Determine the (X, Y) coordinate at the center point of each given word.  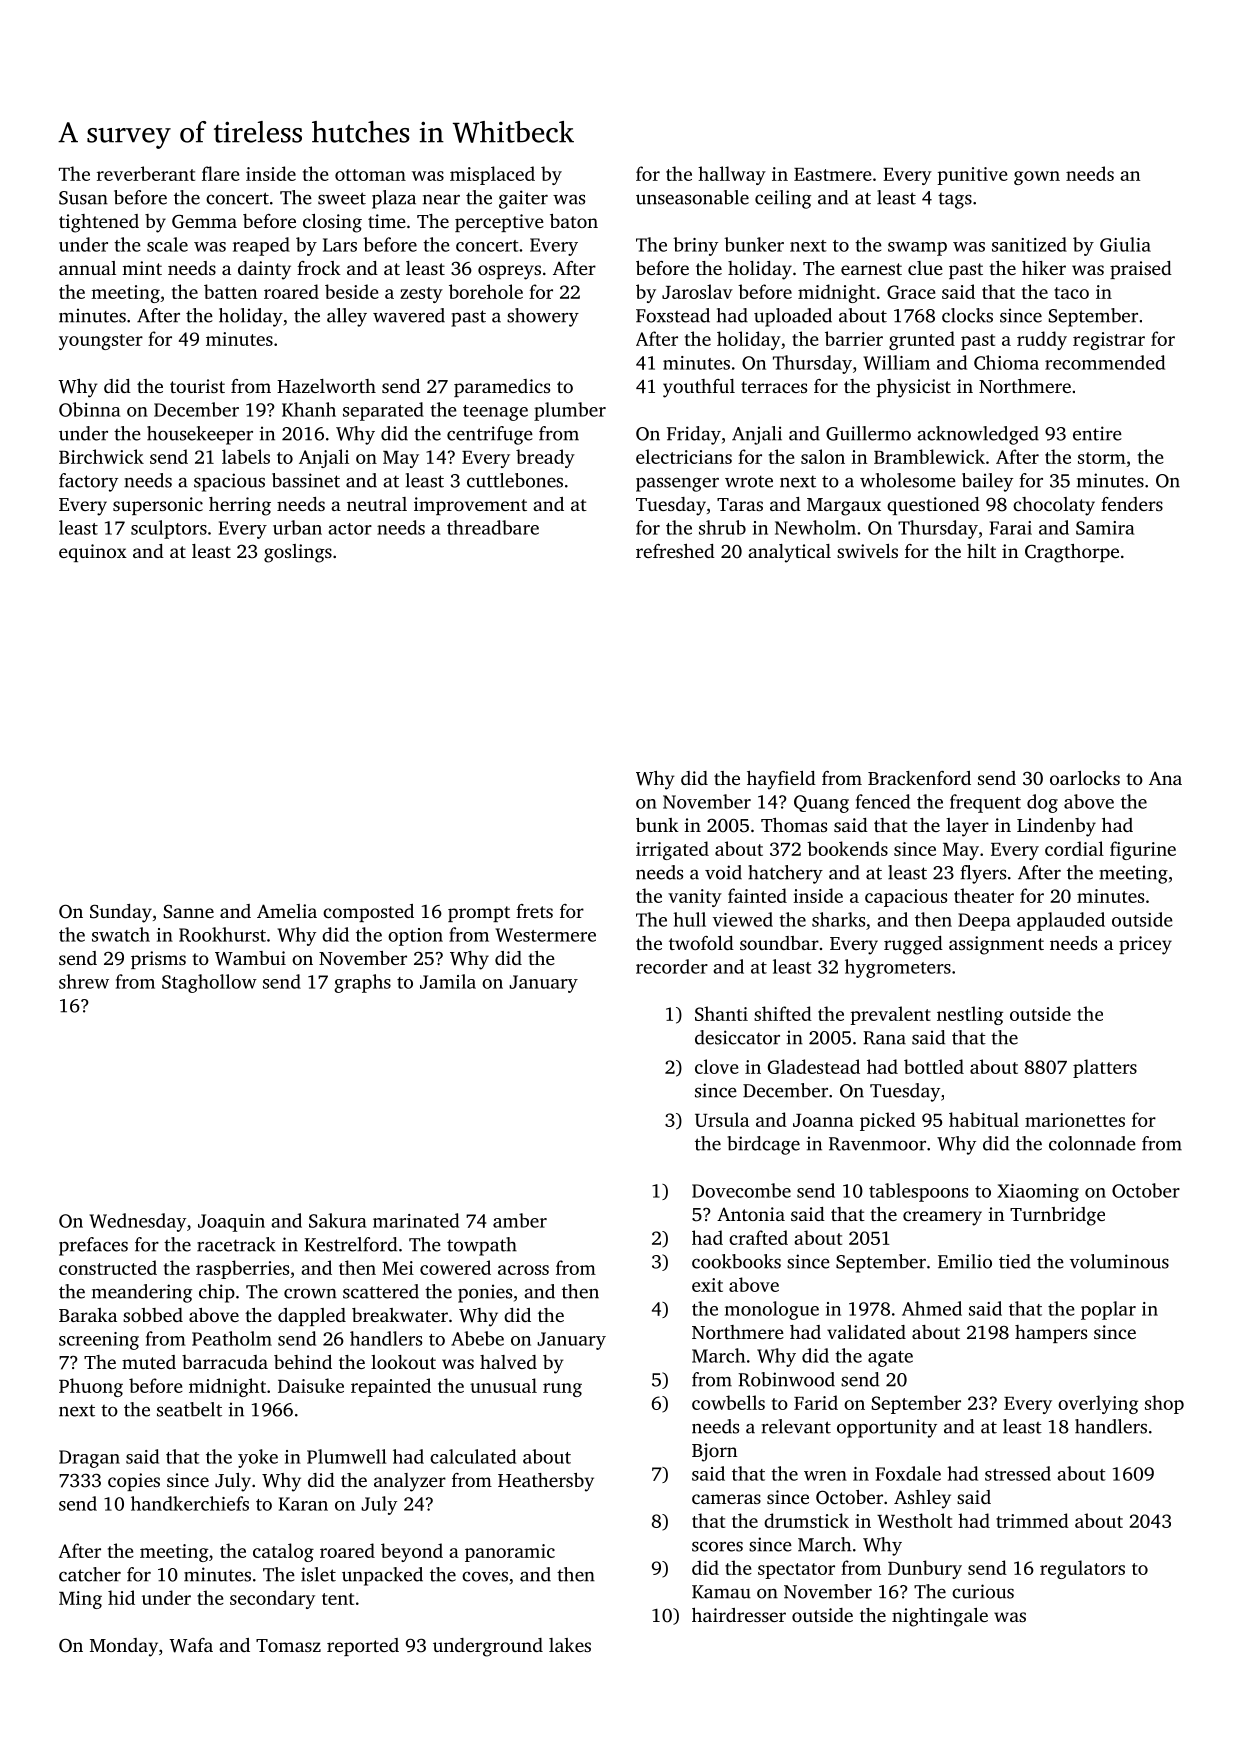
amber (520, 1220)
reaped (261, 246)
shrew (84, 981)
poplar (1108, 1310)
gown (1037, 178)
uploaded (793, 317)
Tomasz (288, 1645)
